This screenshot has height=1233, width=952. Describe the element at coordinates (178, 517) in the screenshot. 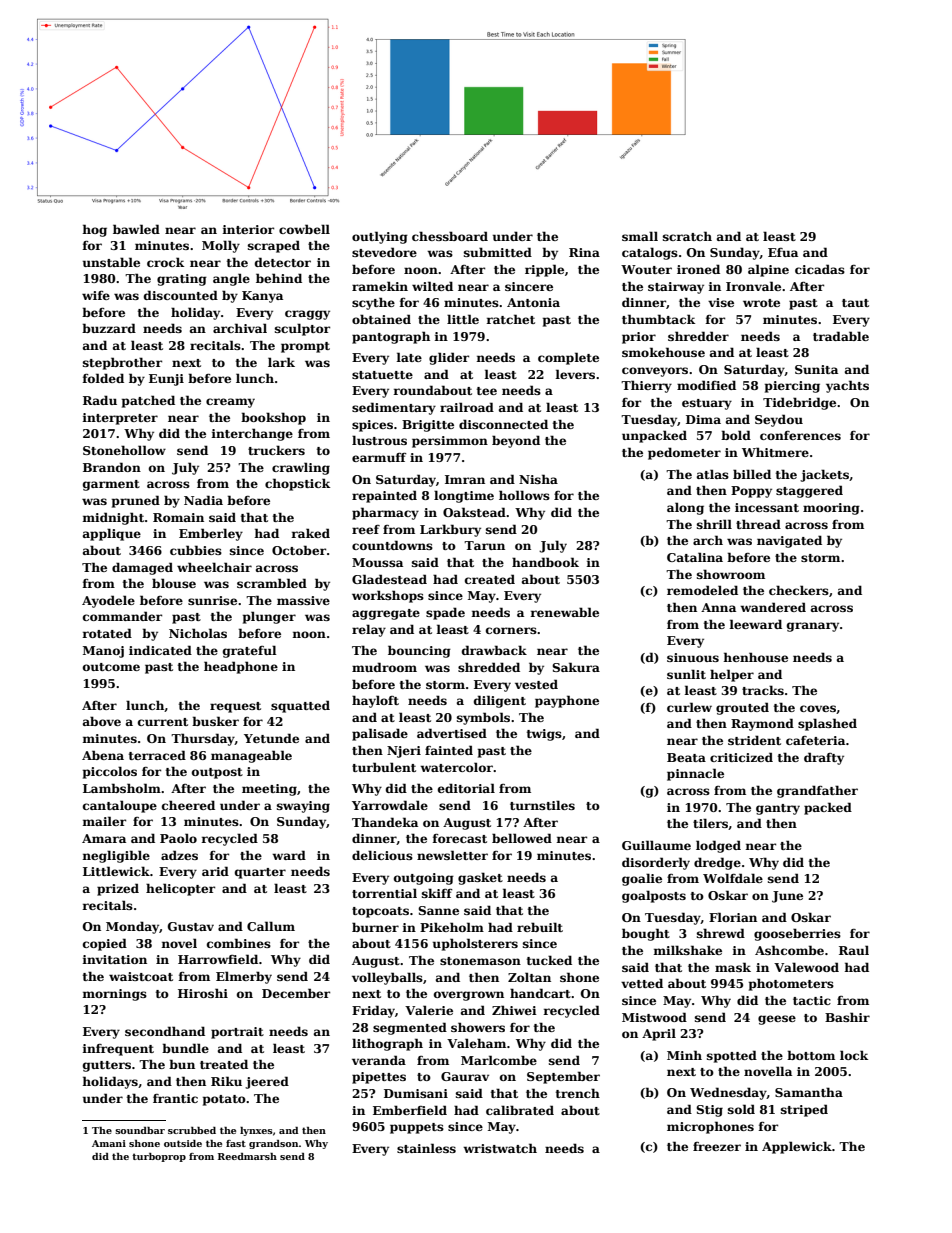

I see `Romain` at that location.
